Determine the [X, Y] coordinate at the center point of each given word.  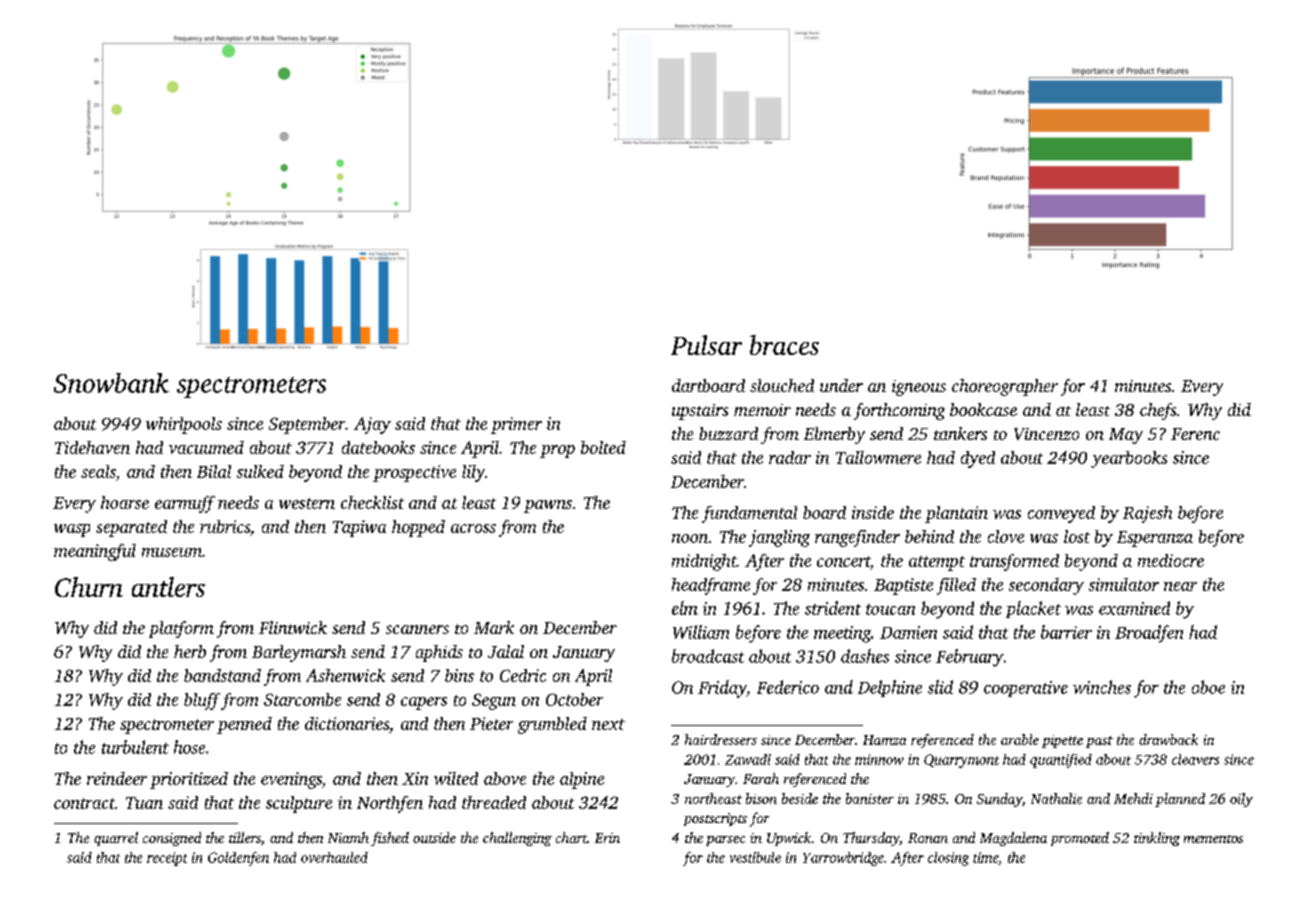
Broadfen [1149, 634]
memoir [762, 410]
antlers [168, 587]
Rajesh [1147, 514]
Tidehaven [92, 447]
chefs [1158, 411]
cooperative [1026, 689]
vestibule [755, 857]
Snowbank [111, 383]
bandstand [222, 675]
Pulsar [706, 345]
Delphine [890, 688]
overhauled [334, 857]
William [701, 632]
